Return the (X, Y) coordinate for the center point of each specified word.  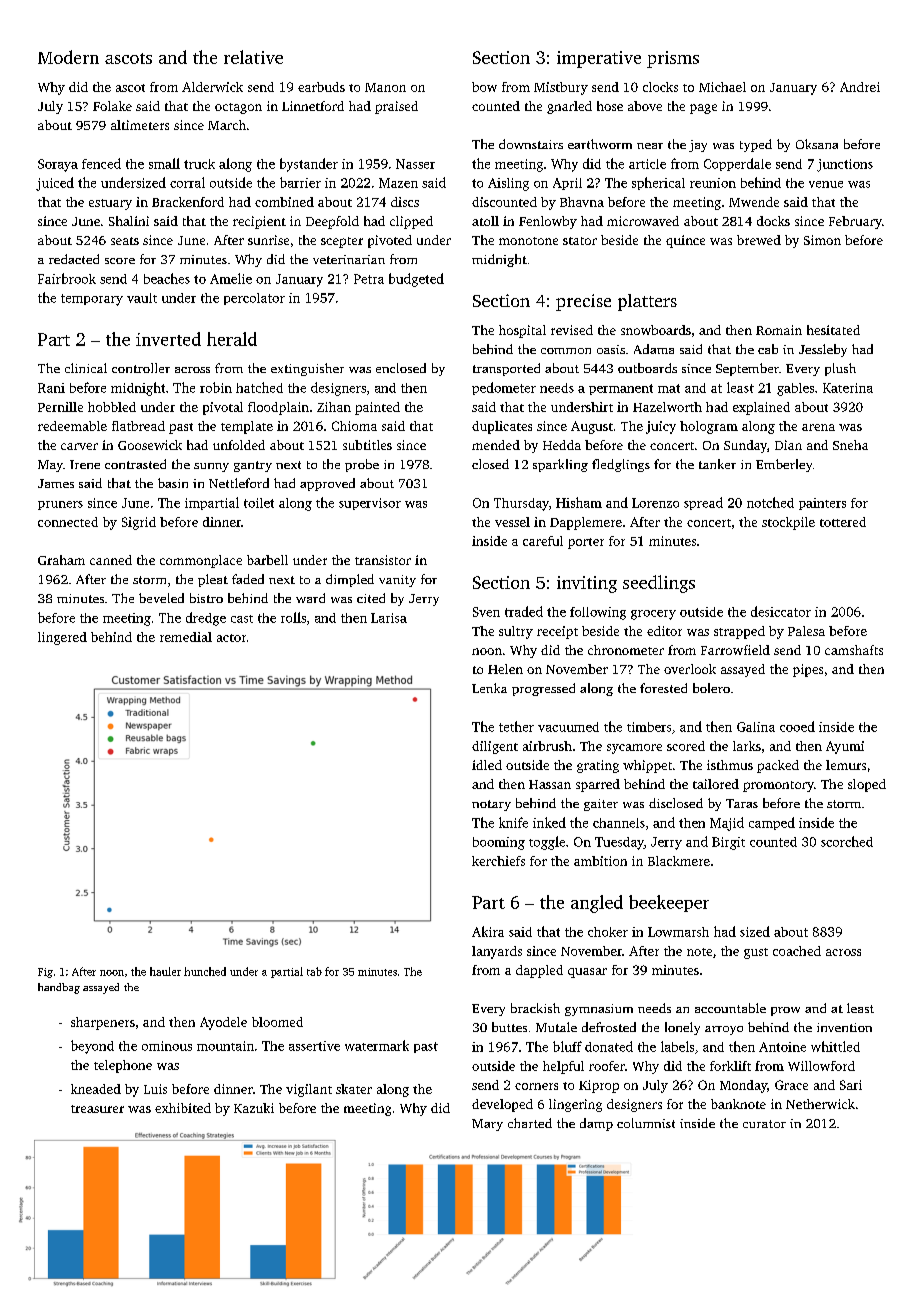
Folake (112, 106)
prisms (673, 59)
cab (768, 349)
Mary (487, 1125)
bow (484, 87)
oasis (611, 349)
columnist (646, 1123)
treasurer (97, 1109)
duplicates (502, 427)
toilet (259, 503)
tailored (716, 784)
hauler (165, 971)
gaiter (601, 805)
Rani (51, 388)
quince (685, 241)
